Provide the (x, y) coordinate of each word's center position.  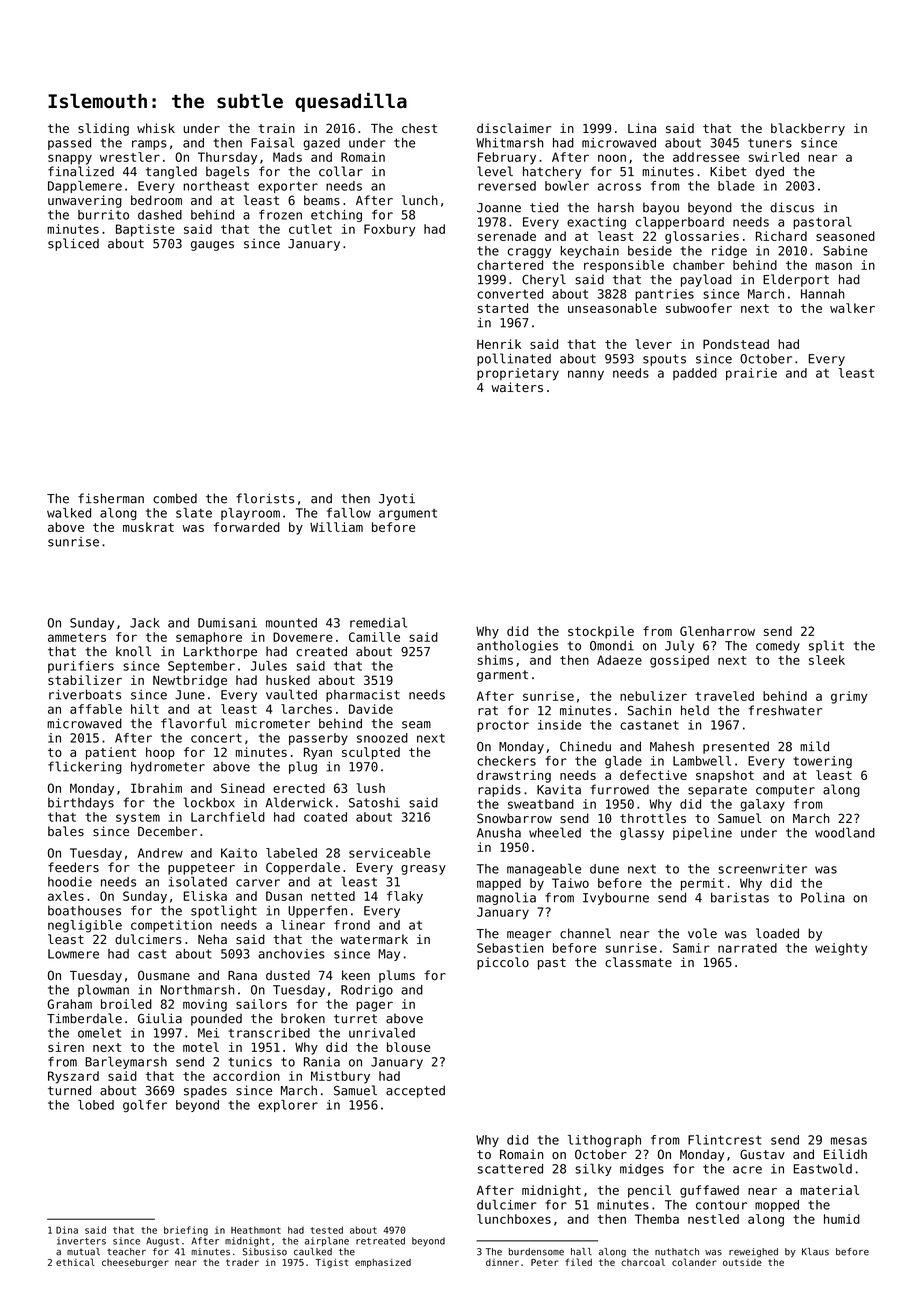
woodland (845, 832)
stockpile (601, 632)
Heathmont (256, 1230)
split (826, 646)
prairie (751, 374)
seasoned (845, 236)
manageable (544, 869)
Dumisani (227, 623)
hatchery (552, 172)
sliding (103, 129)
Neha (212, 939)
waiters (517, 387)
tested (326, 1230)
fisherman (111, 498)
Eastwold (823, 1168)
